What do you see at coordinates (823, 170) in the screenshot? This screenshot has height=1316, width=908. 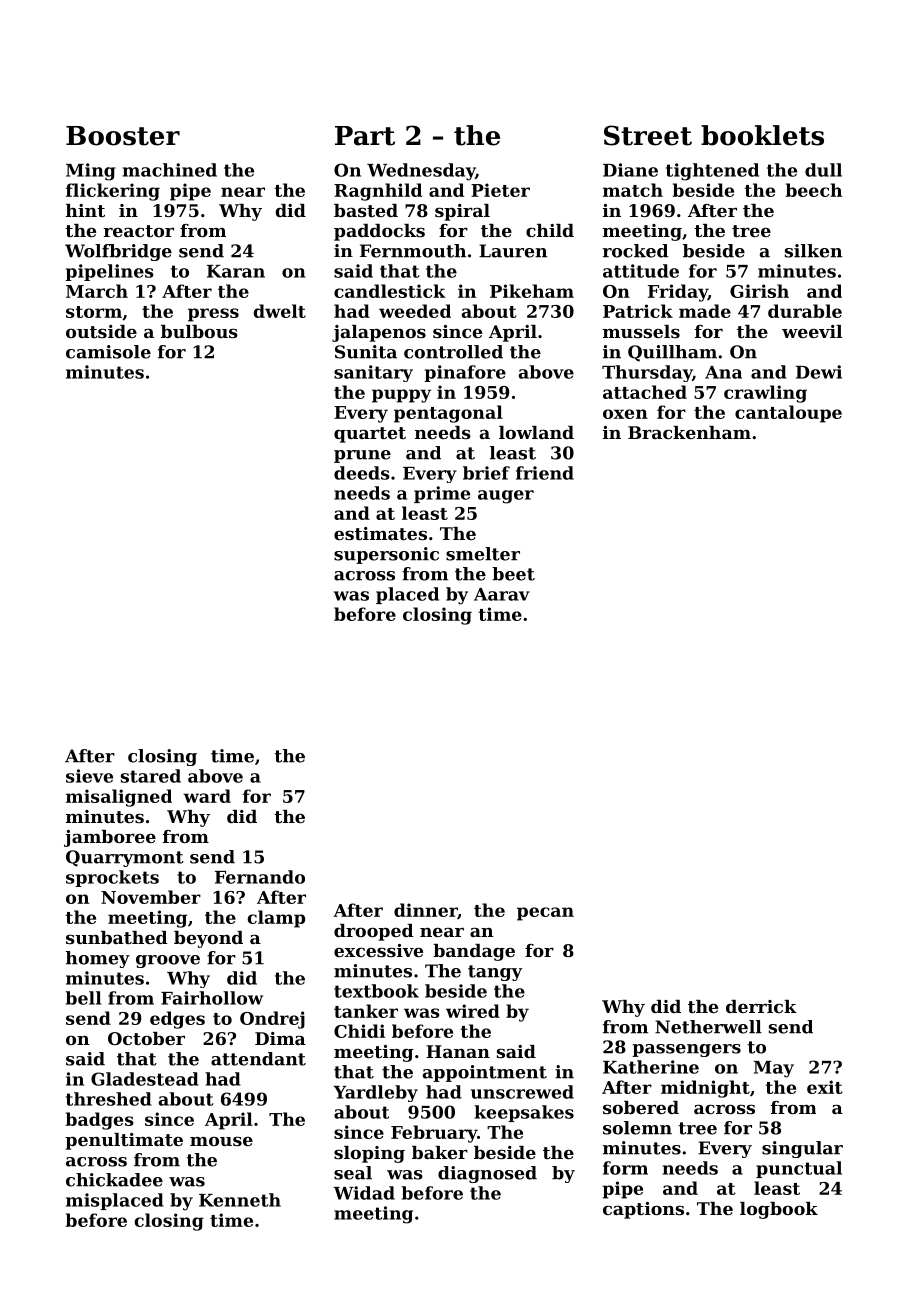 I see `dull` at bounding box center [823, 170].
